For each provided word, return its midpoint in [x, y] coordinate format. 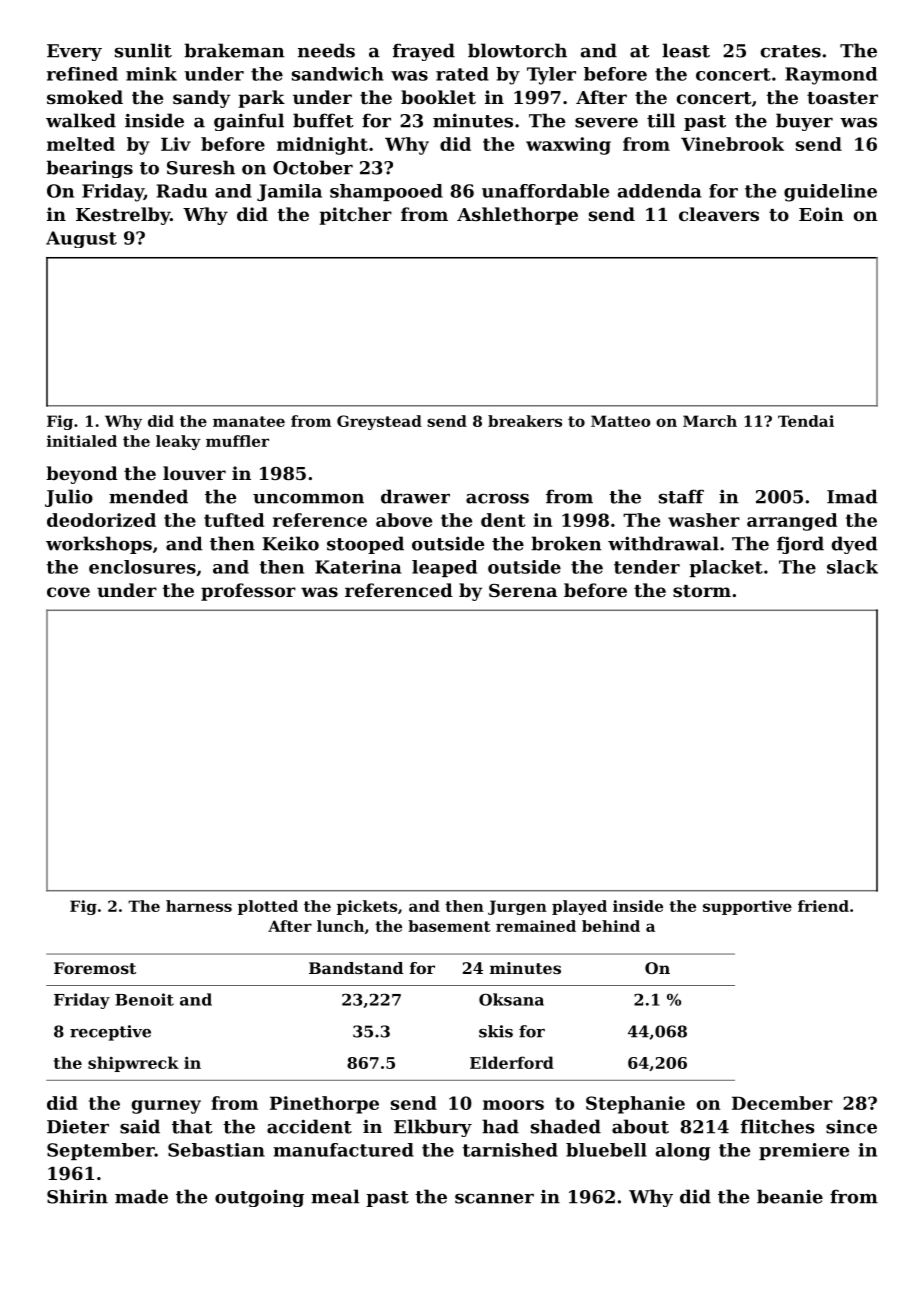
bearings [89, 169]
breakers [525, 421]
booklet [438, 97]
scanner [494, 1199]
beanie [790, 1196]
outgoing [259, 1198]
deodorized [101, 520]
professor [248, 592]
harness [199, 906]
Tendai [806, 421]
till [661, 120]
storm [702, 591]
